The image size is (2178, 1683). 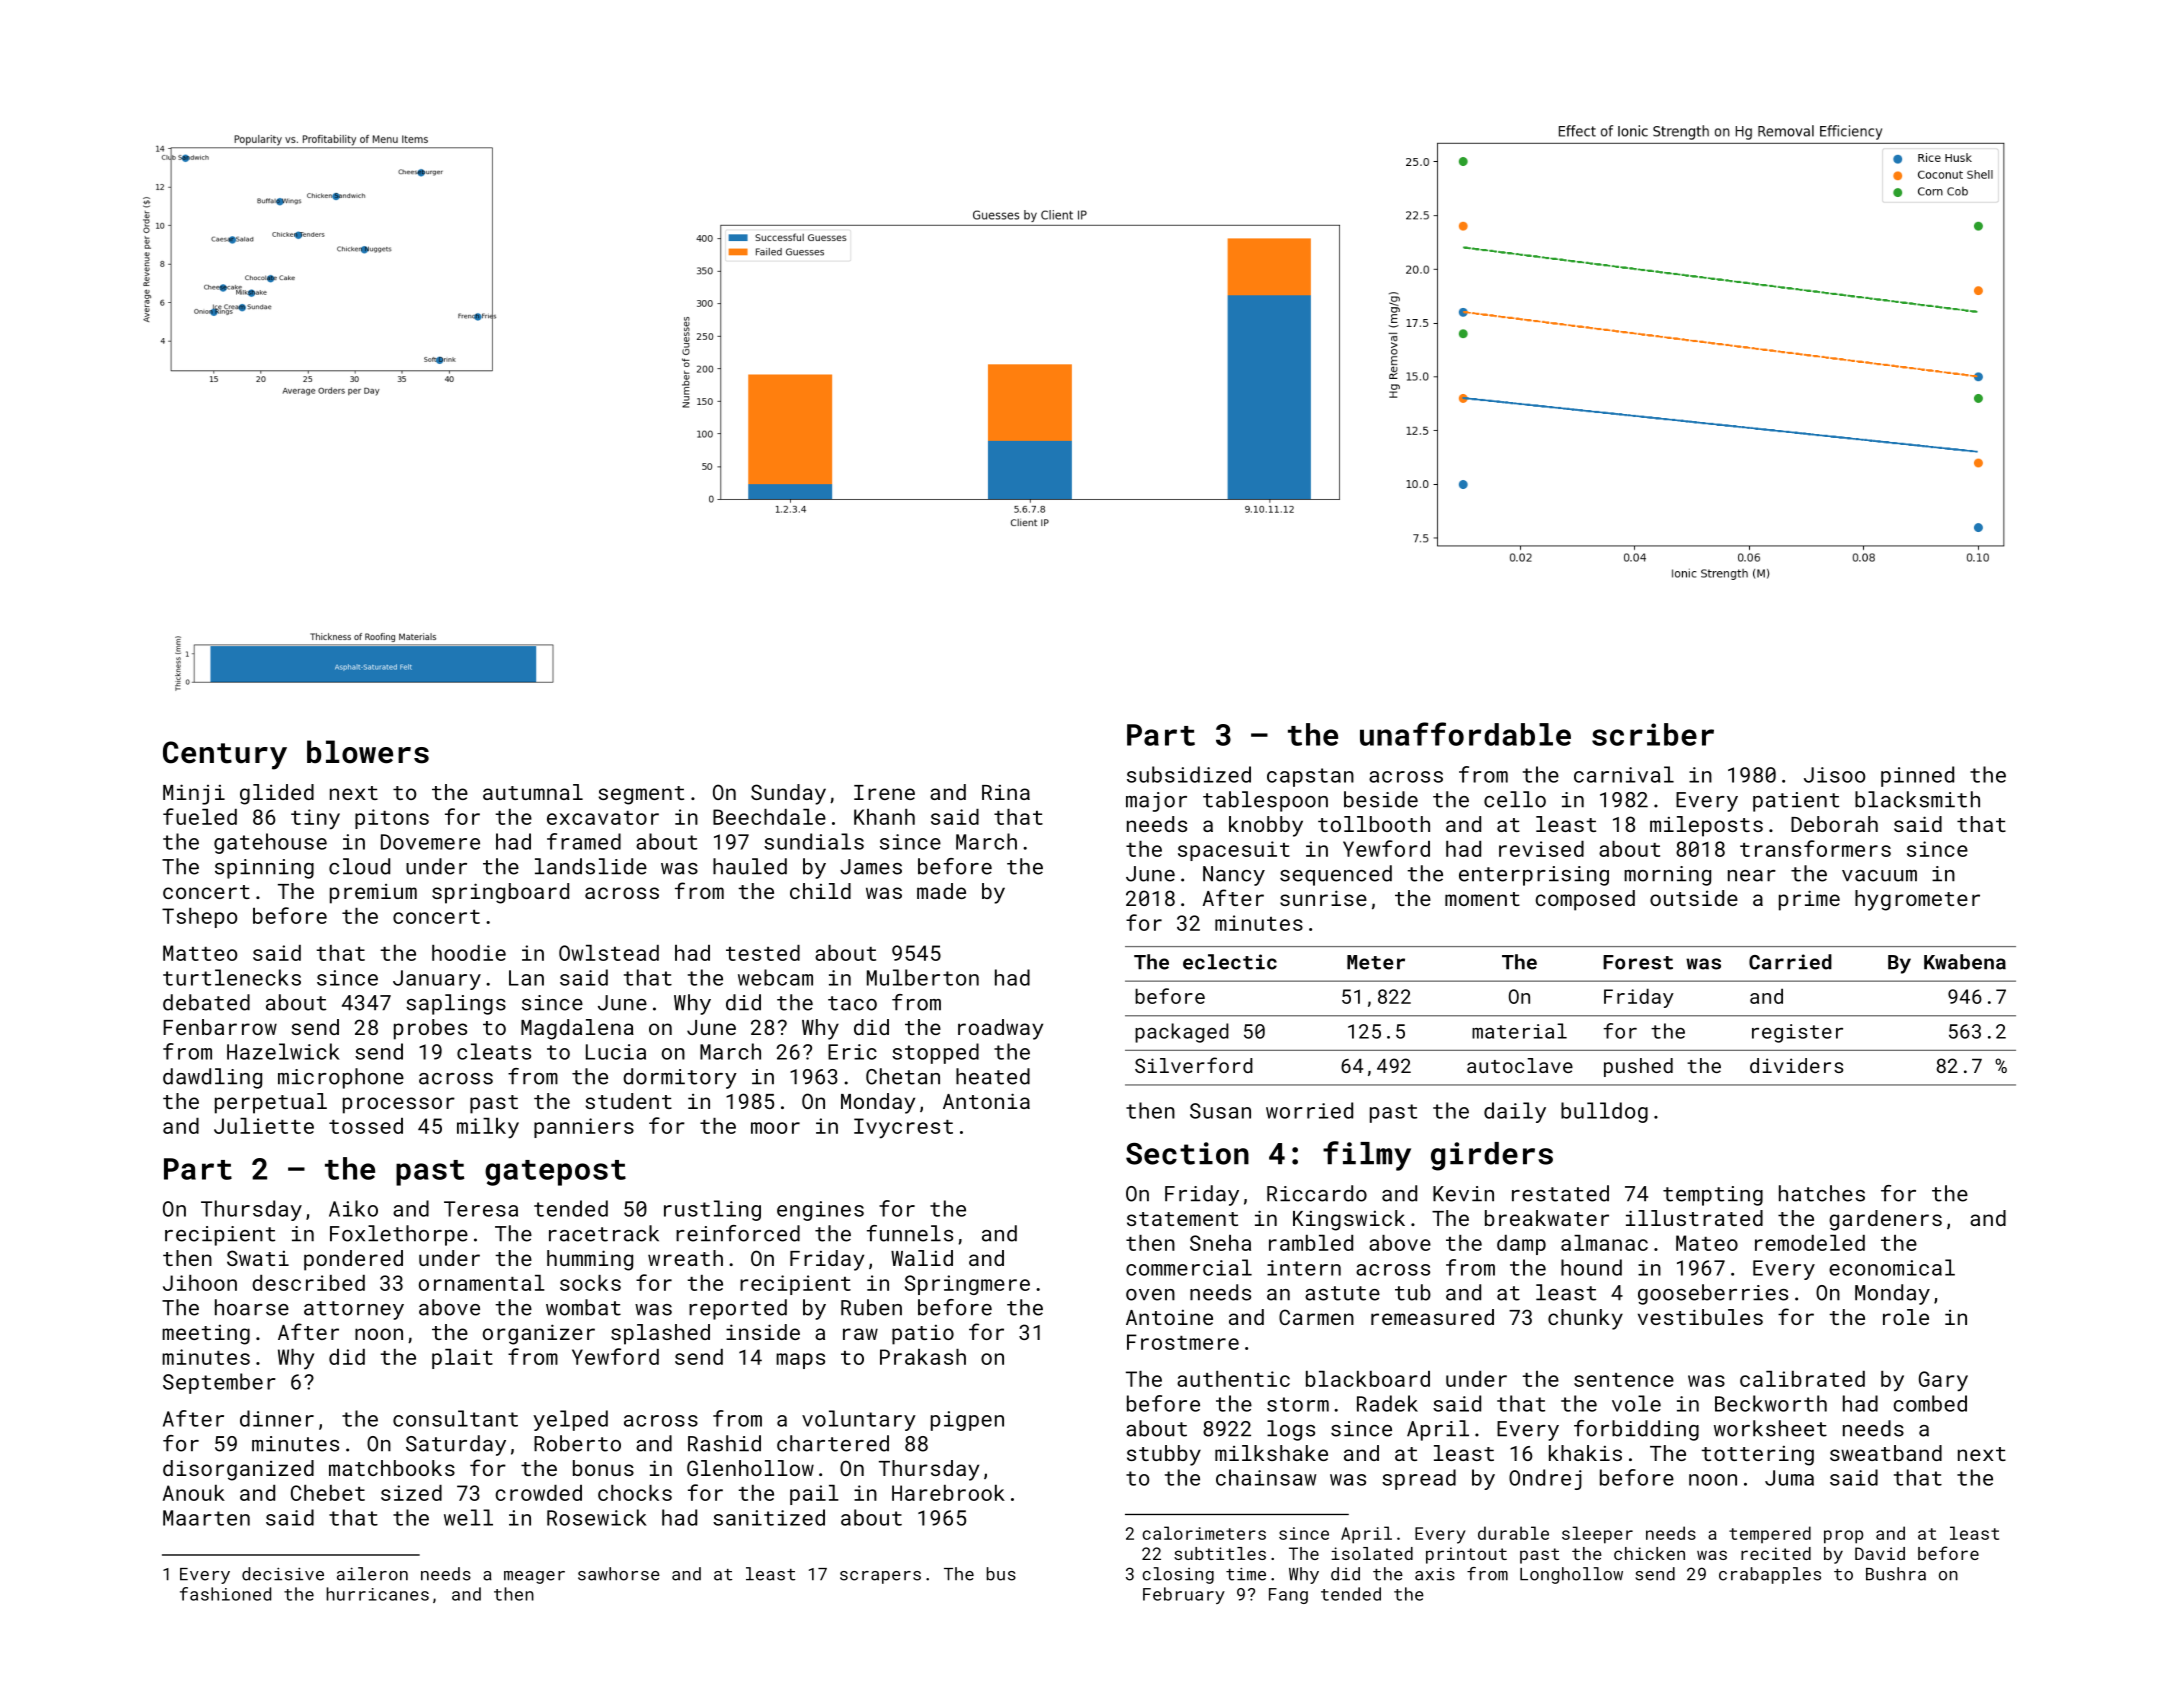 I want to click on Hazelwick, so click(x=283, y=1051).
